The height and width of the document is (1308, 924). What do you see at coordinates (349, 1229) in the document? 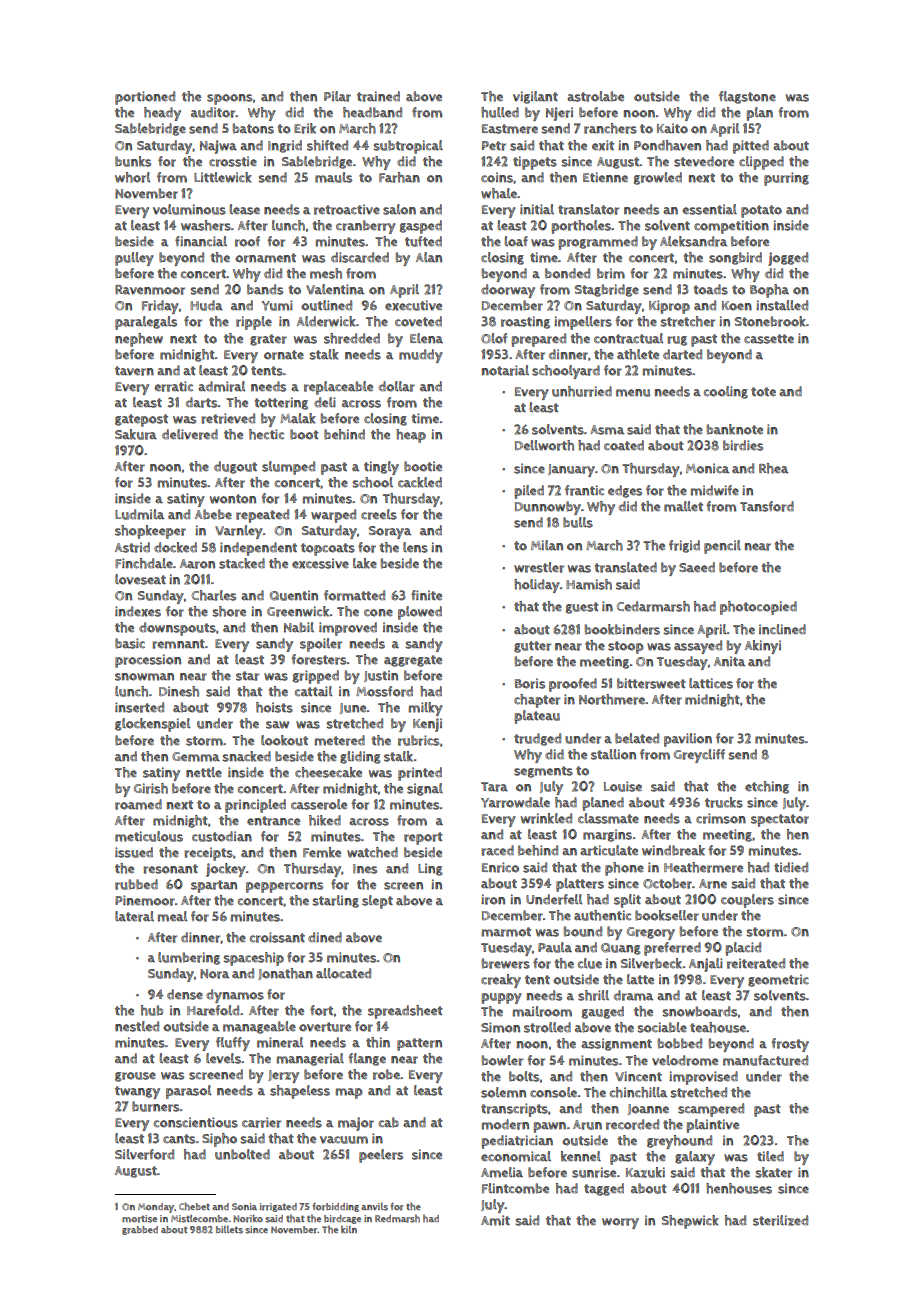
I see `kiln` at bounding box center [349, 1229].
